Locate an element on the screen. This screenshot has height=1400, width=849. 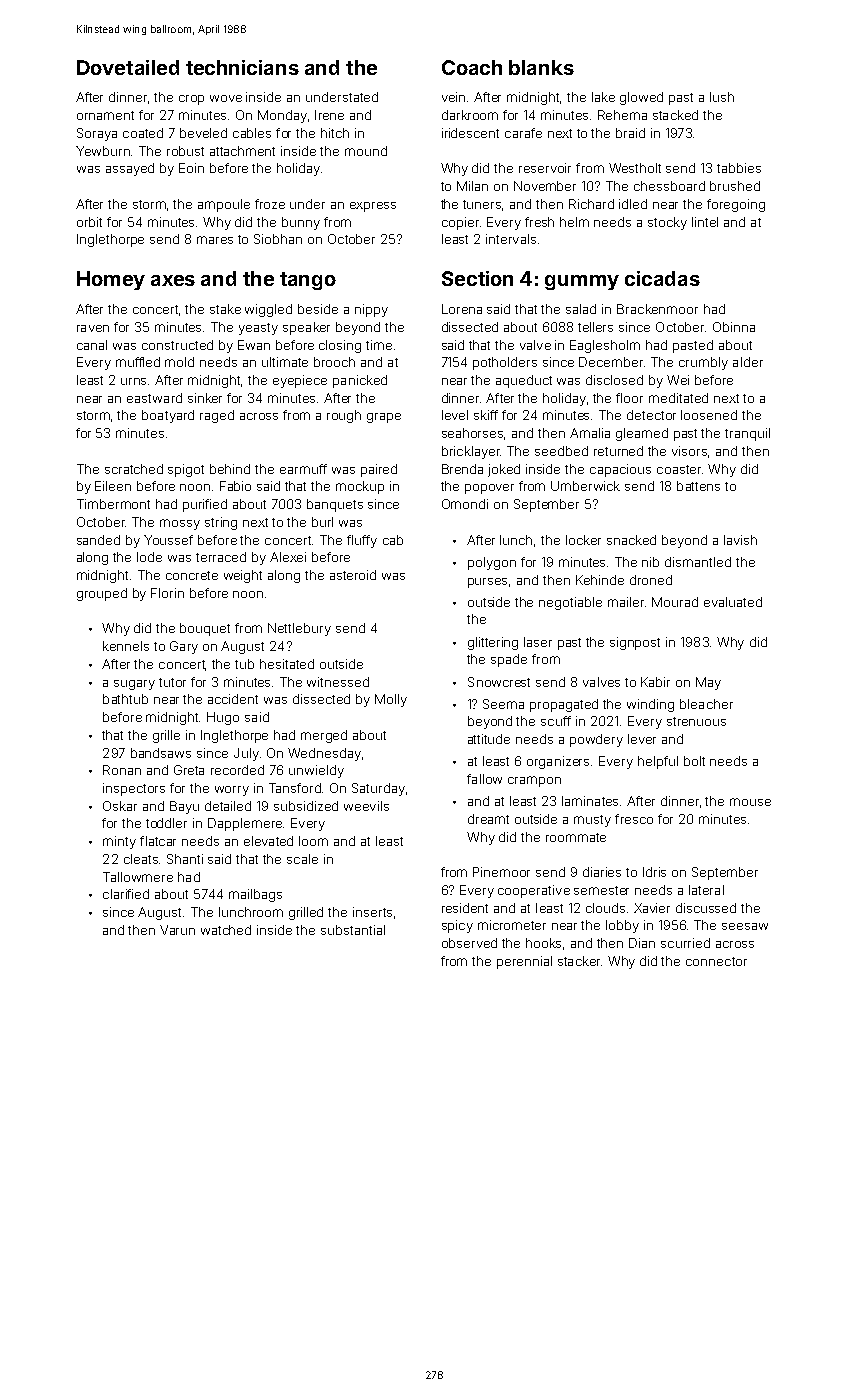
wove is located at coordinates (226, 98).
